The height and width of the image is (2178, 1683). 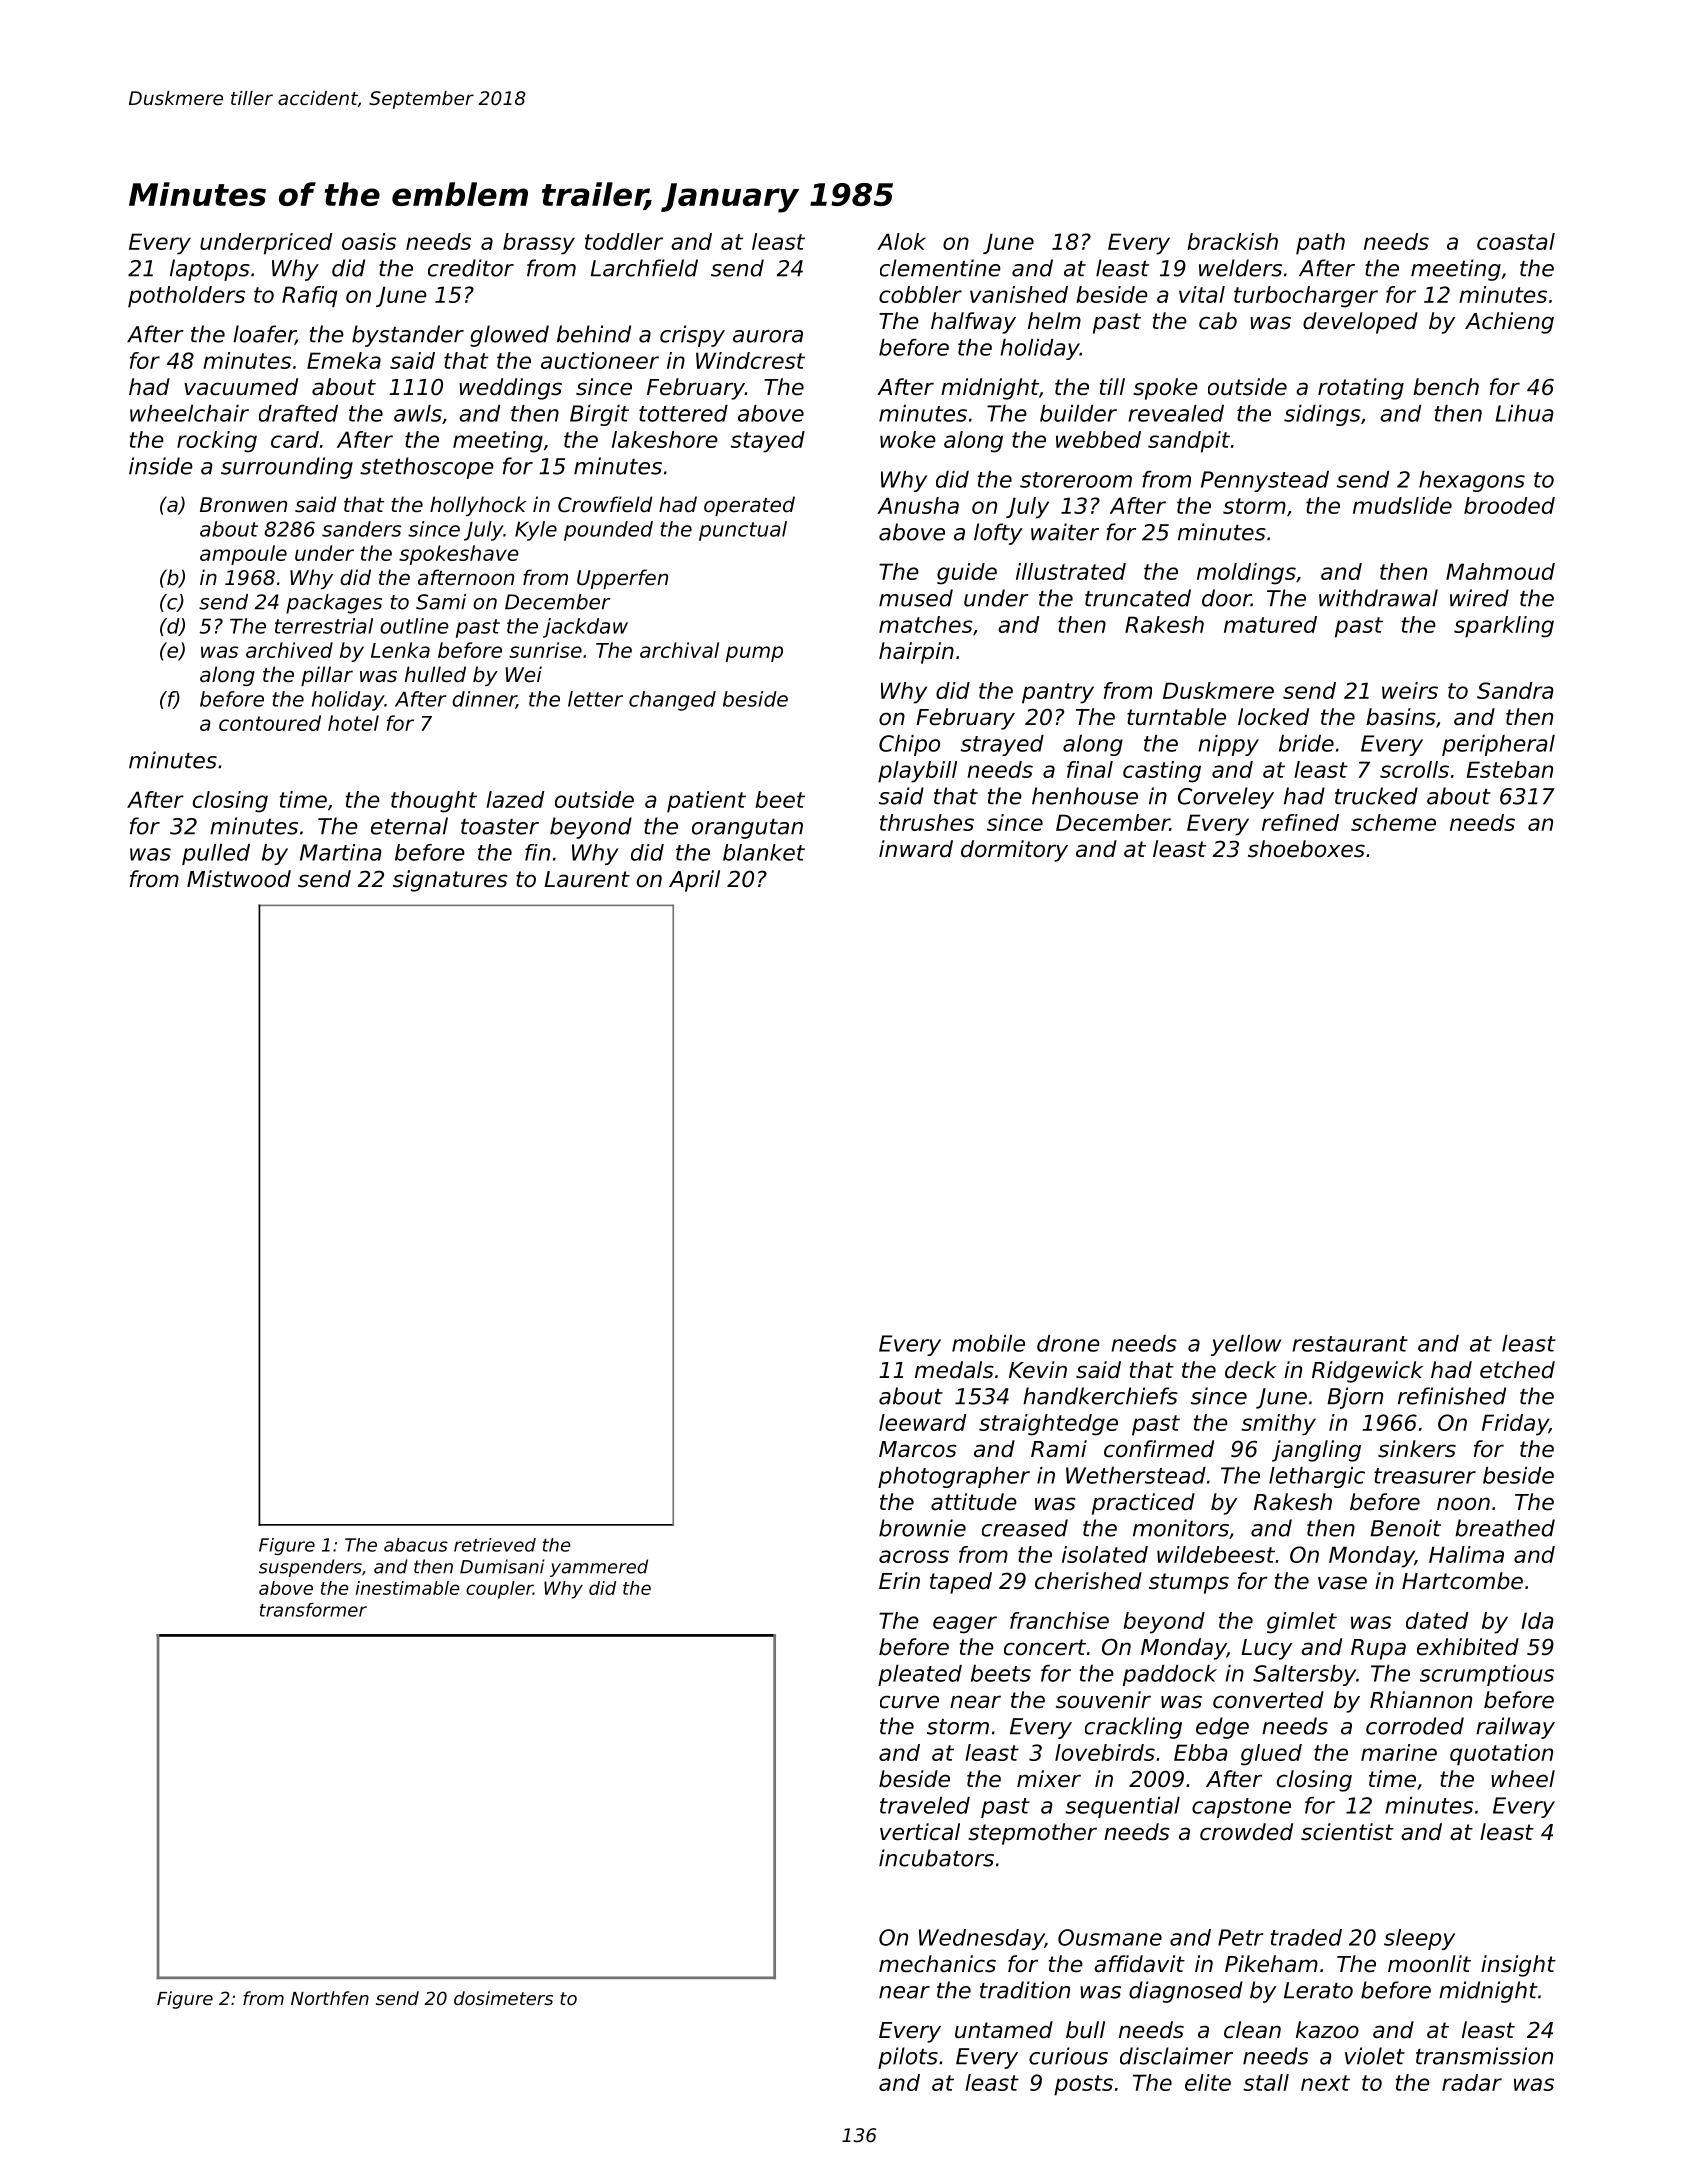 I want to click on Larchfield, so click(x=644, y=268).
